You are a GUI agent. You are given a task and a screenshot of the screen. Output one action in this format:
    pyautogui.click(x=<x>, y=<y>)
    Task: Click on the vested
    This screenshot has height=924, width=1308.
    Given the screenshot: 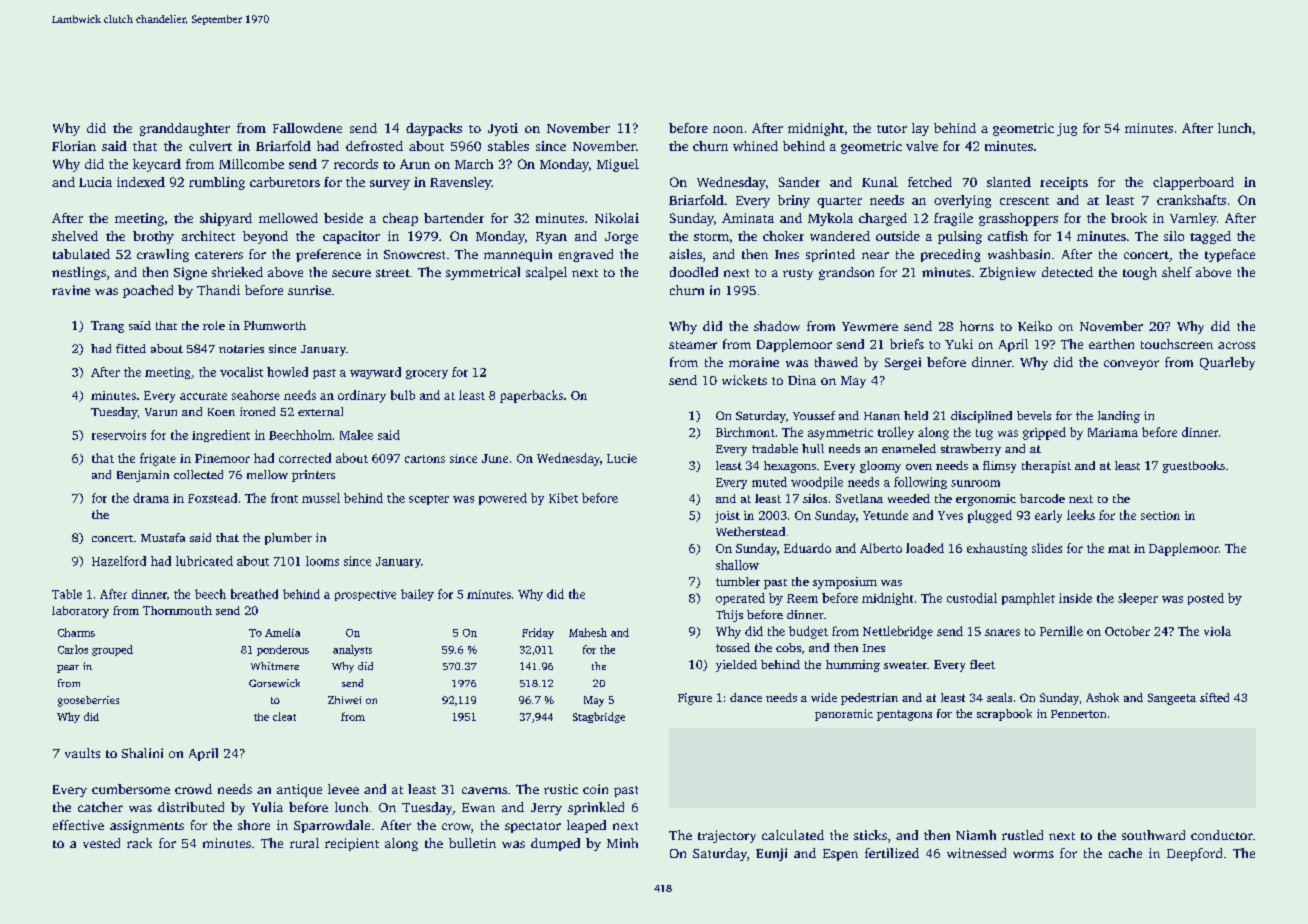 What is the action you would take?
    pyautogui.click(x=101, y=843)
